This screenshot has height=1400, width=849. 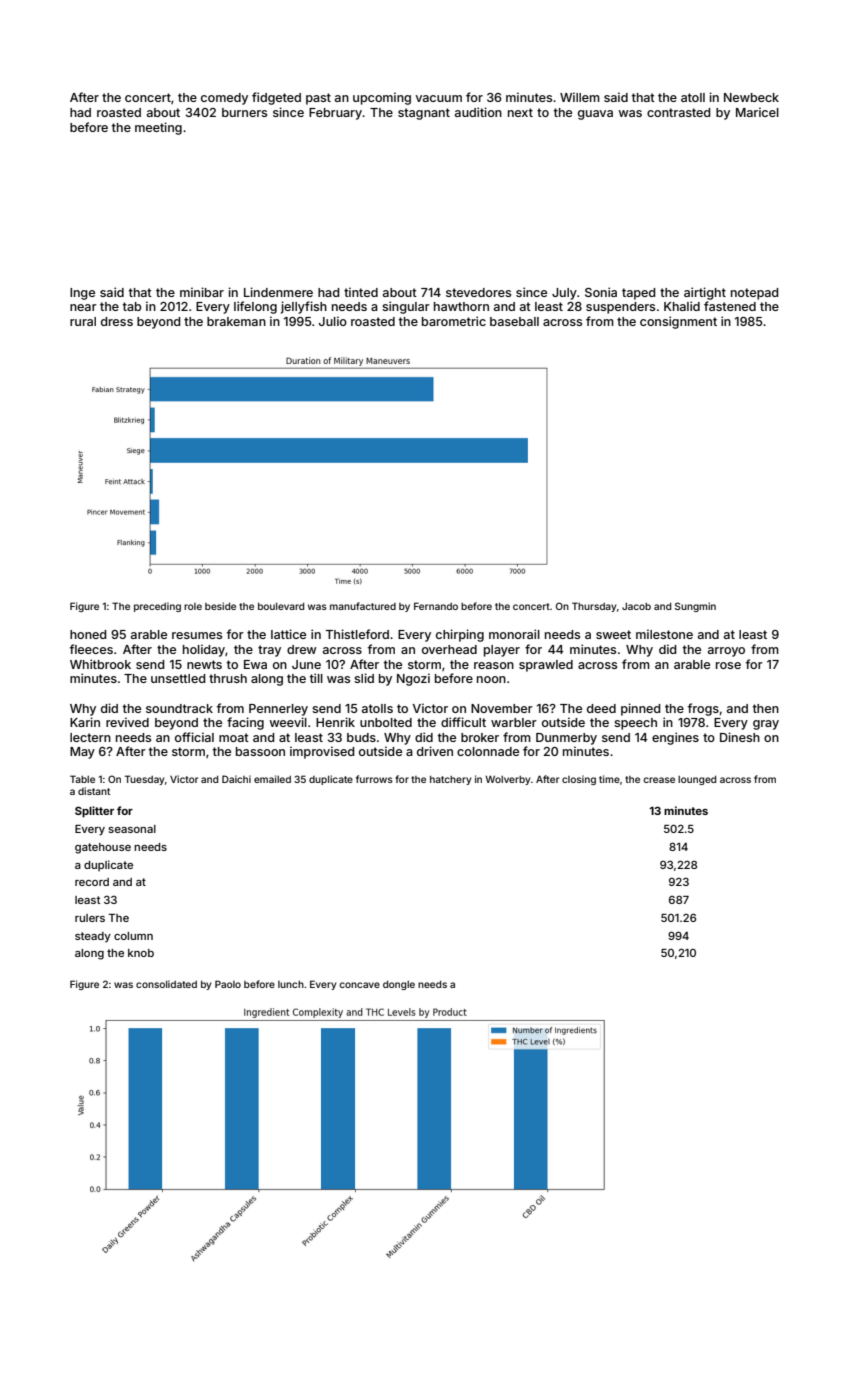 What do you see at coordinates (318, 99) in the screenshot?
I see `past` at bounding box center [318, 99].
